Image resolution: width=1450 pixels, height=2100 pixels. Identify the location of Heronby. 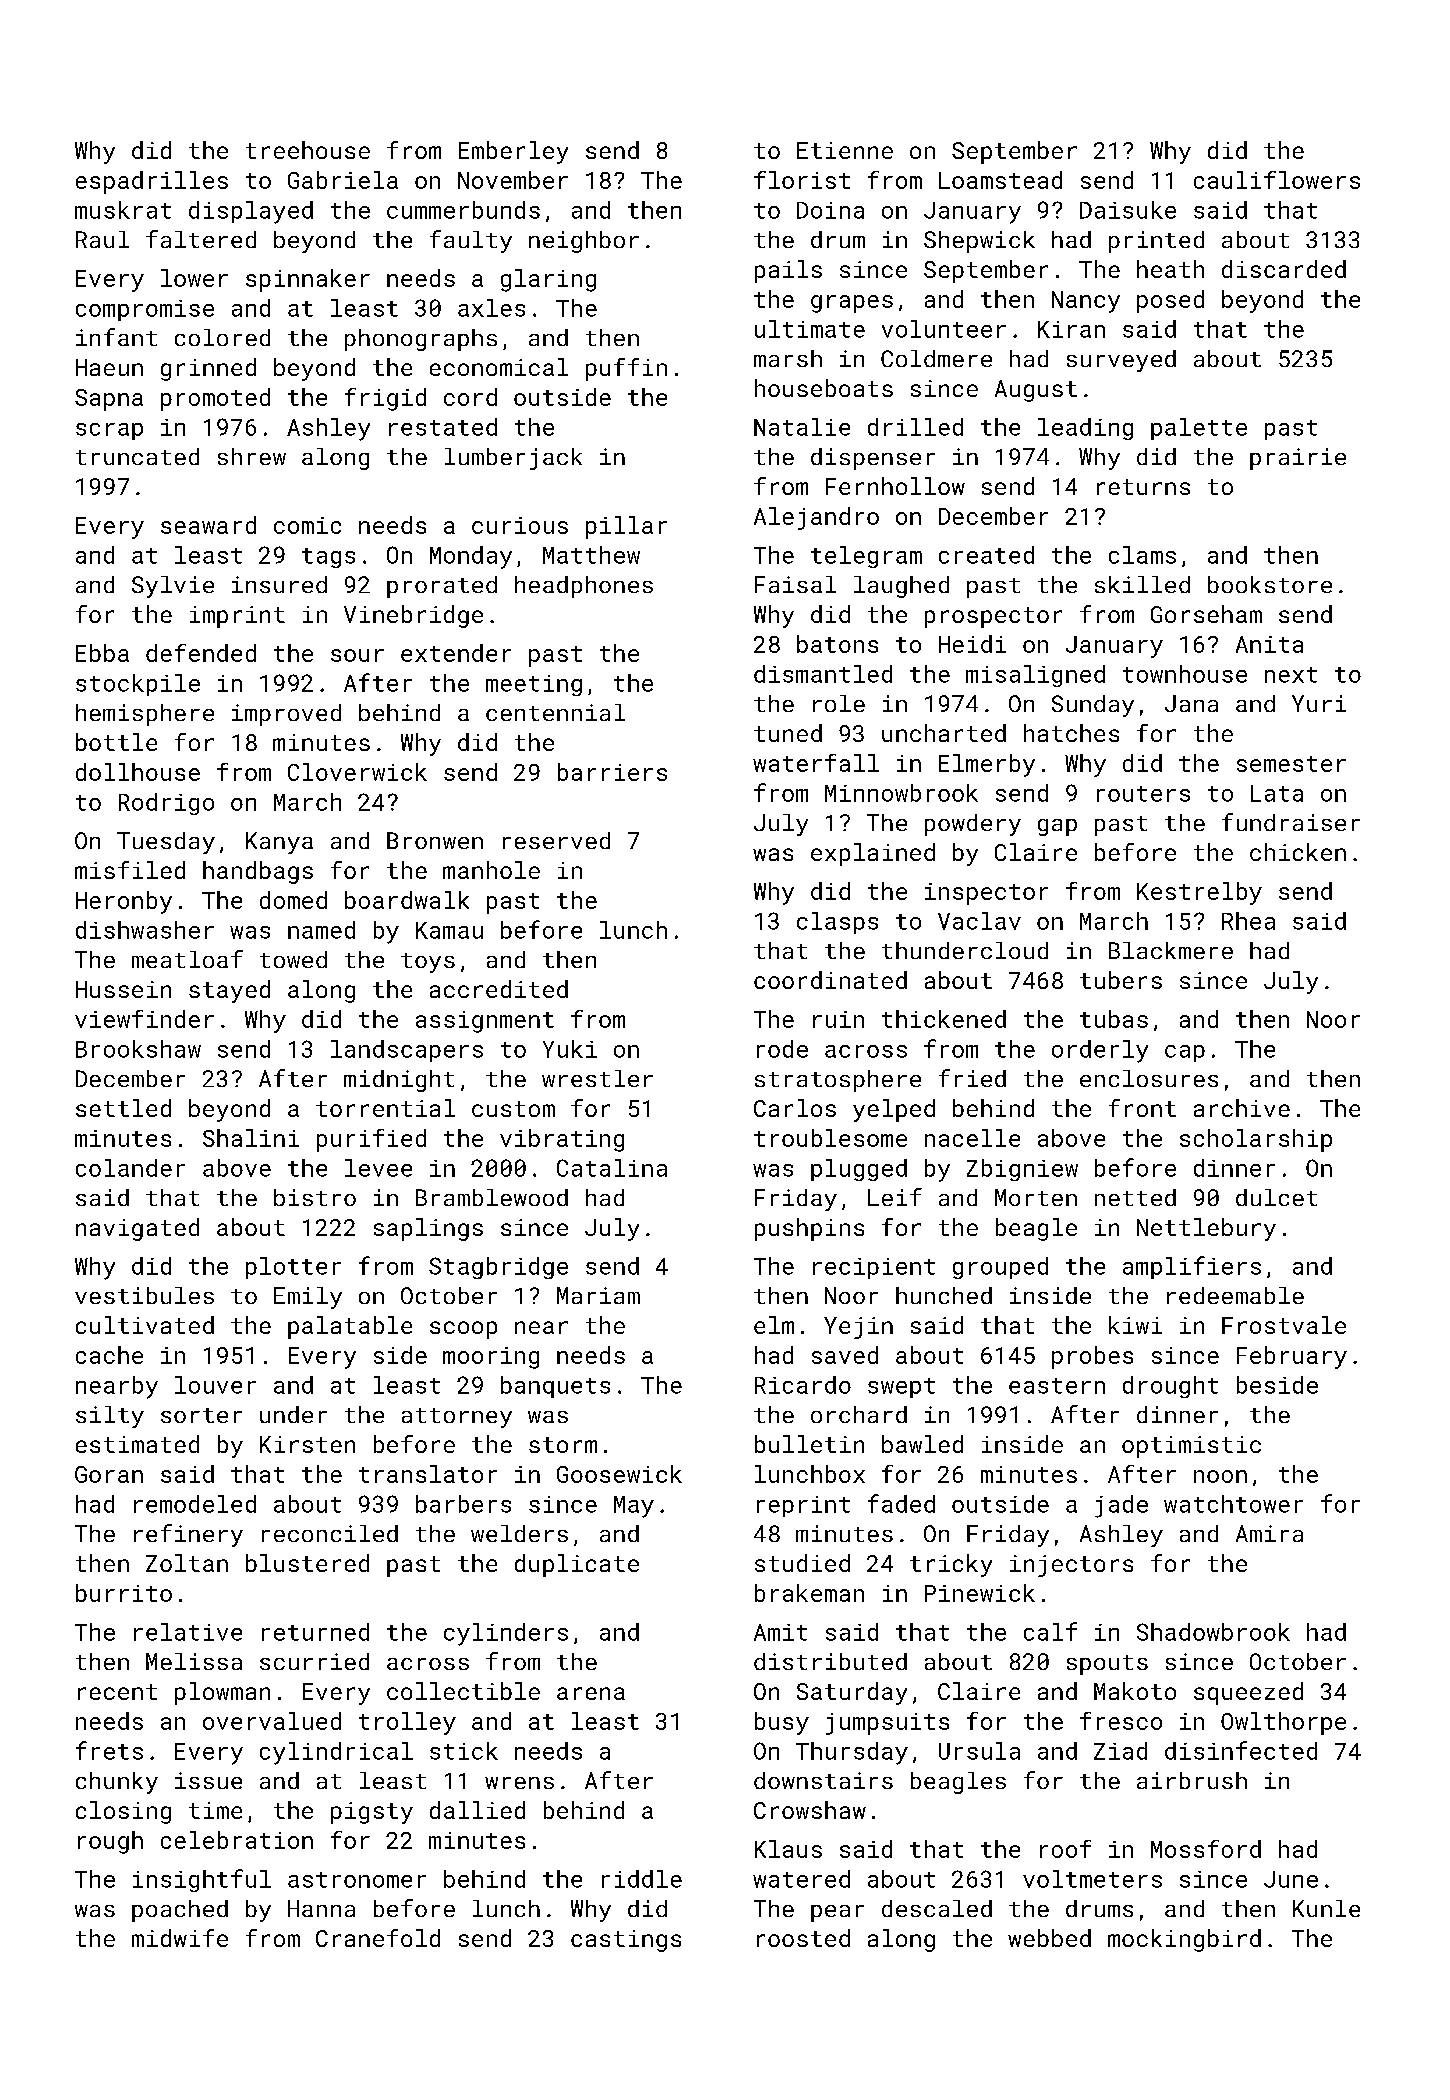
(124, 902).
